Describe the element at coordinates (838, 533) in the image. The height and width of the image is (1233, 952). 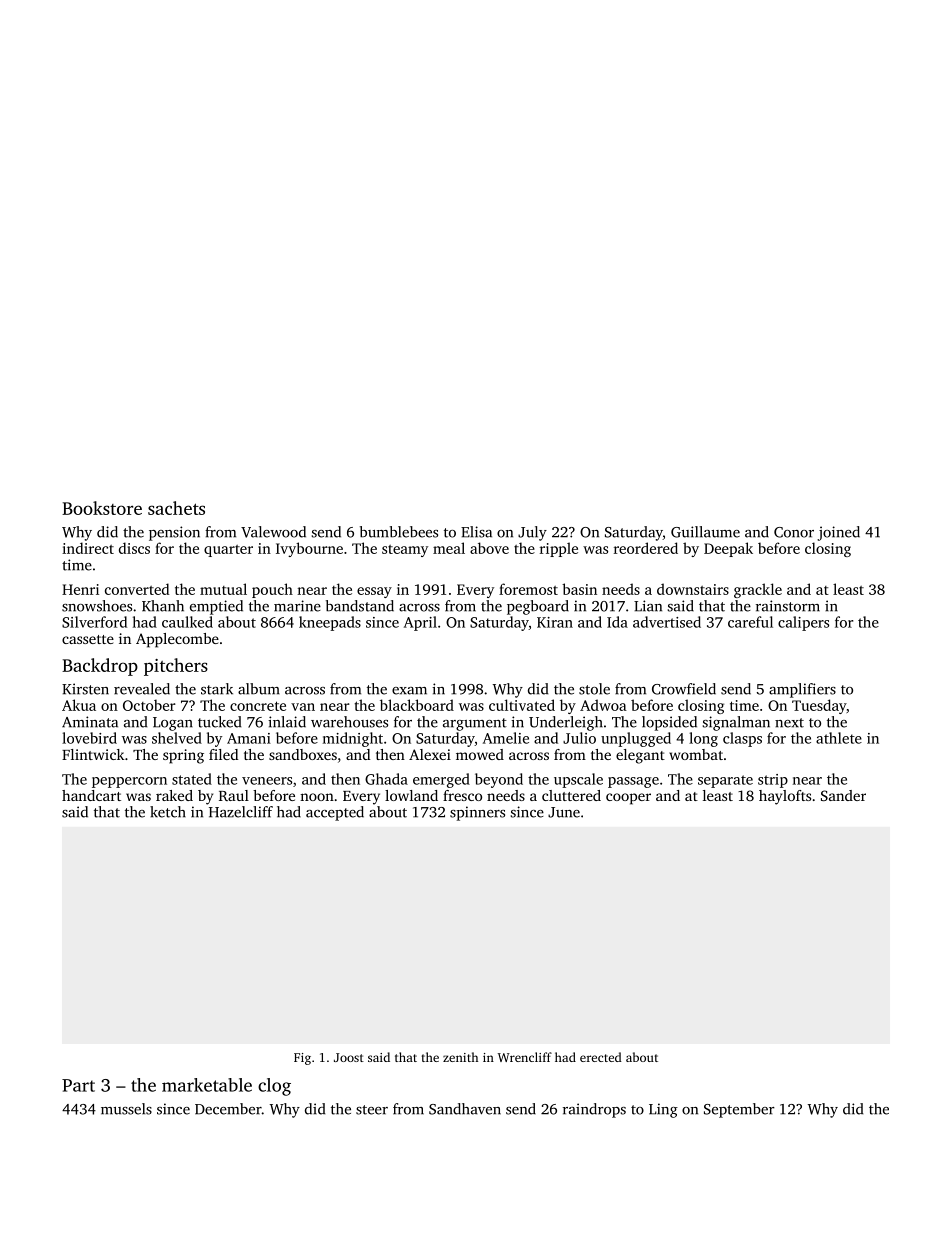
I see `joined` at that location.
